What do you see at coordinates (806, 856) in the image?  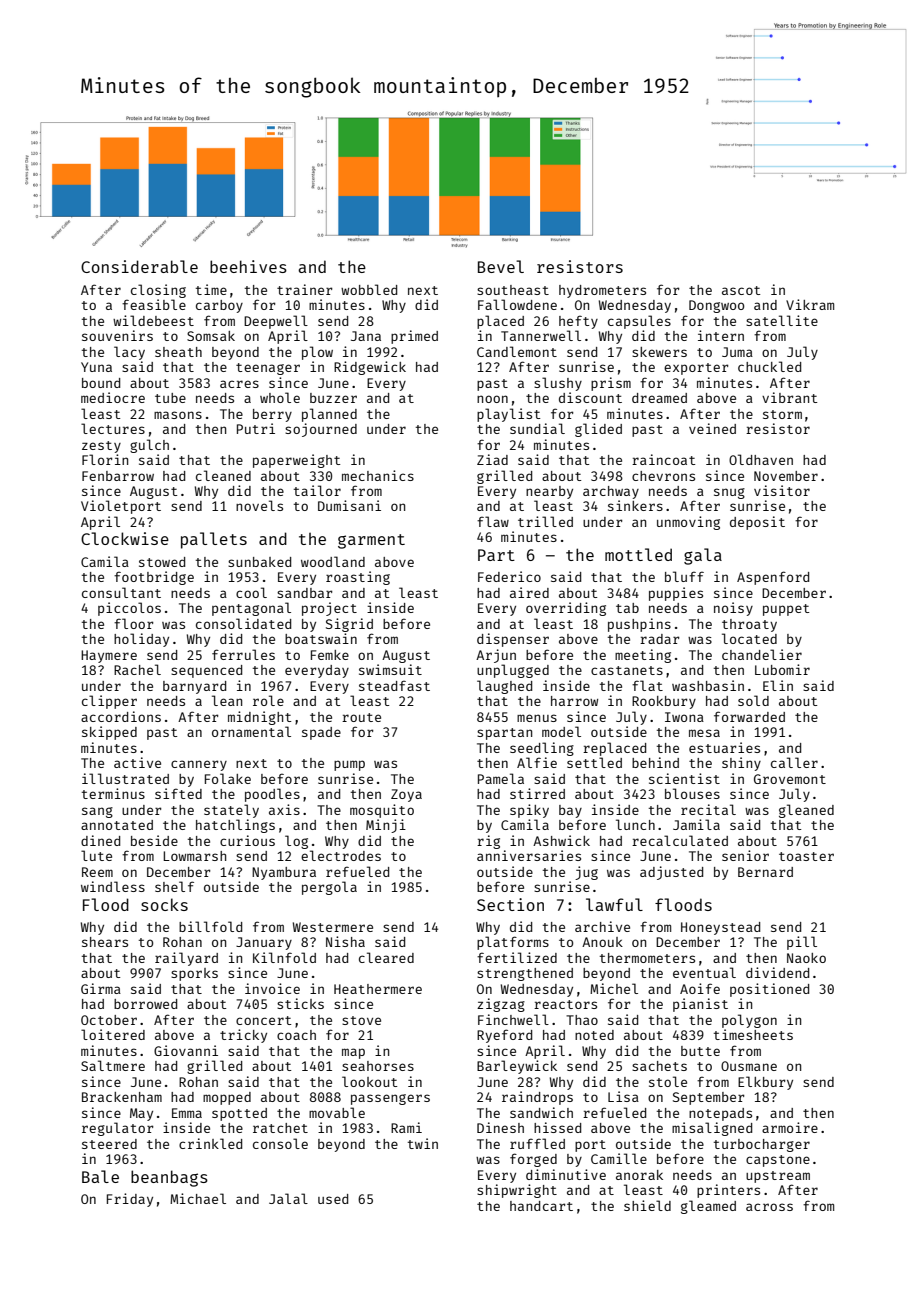 I see `toaster` at bounding box center [806, 856].
